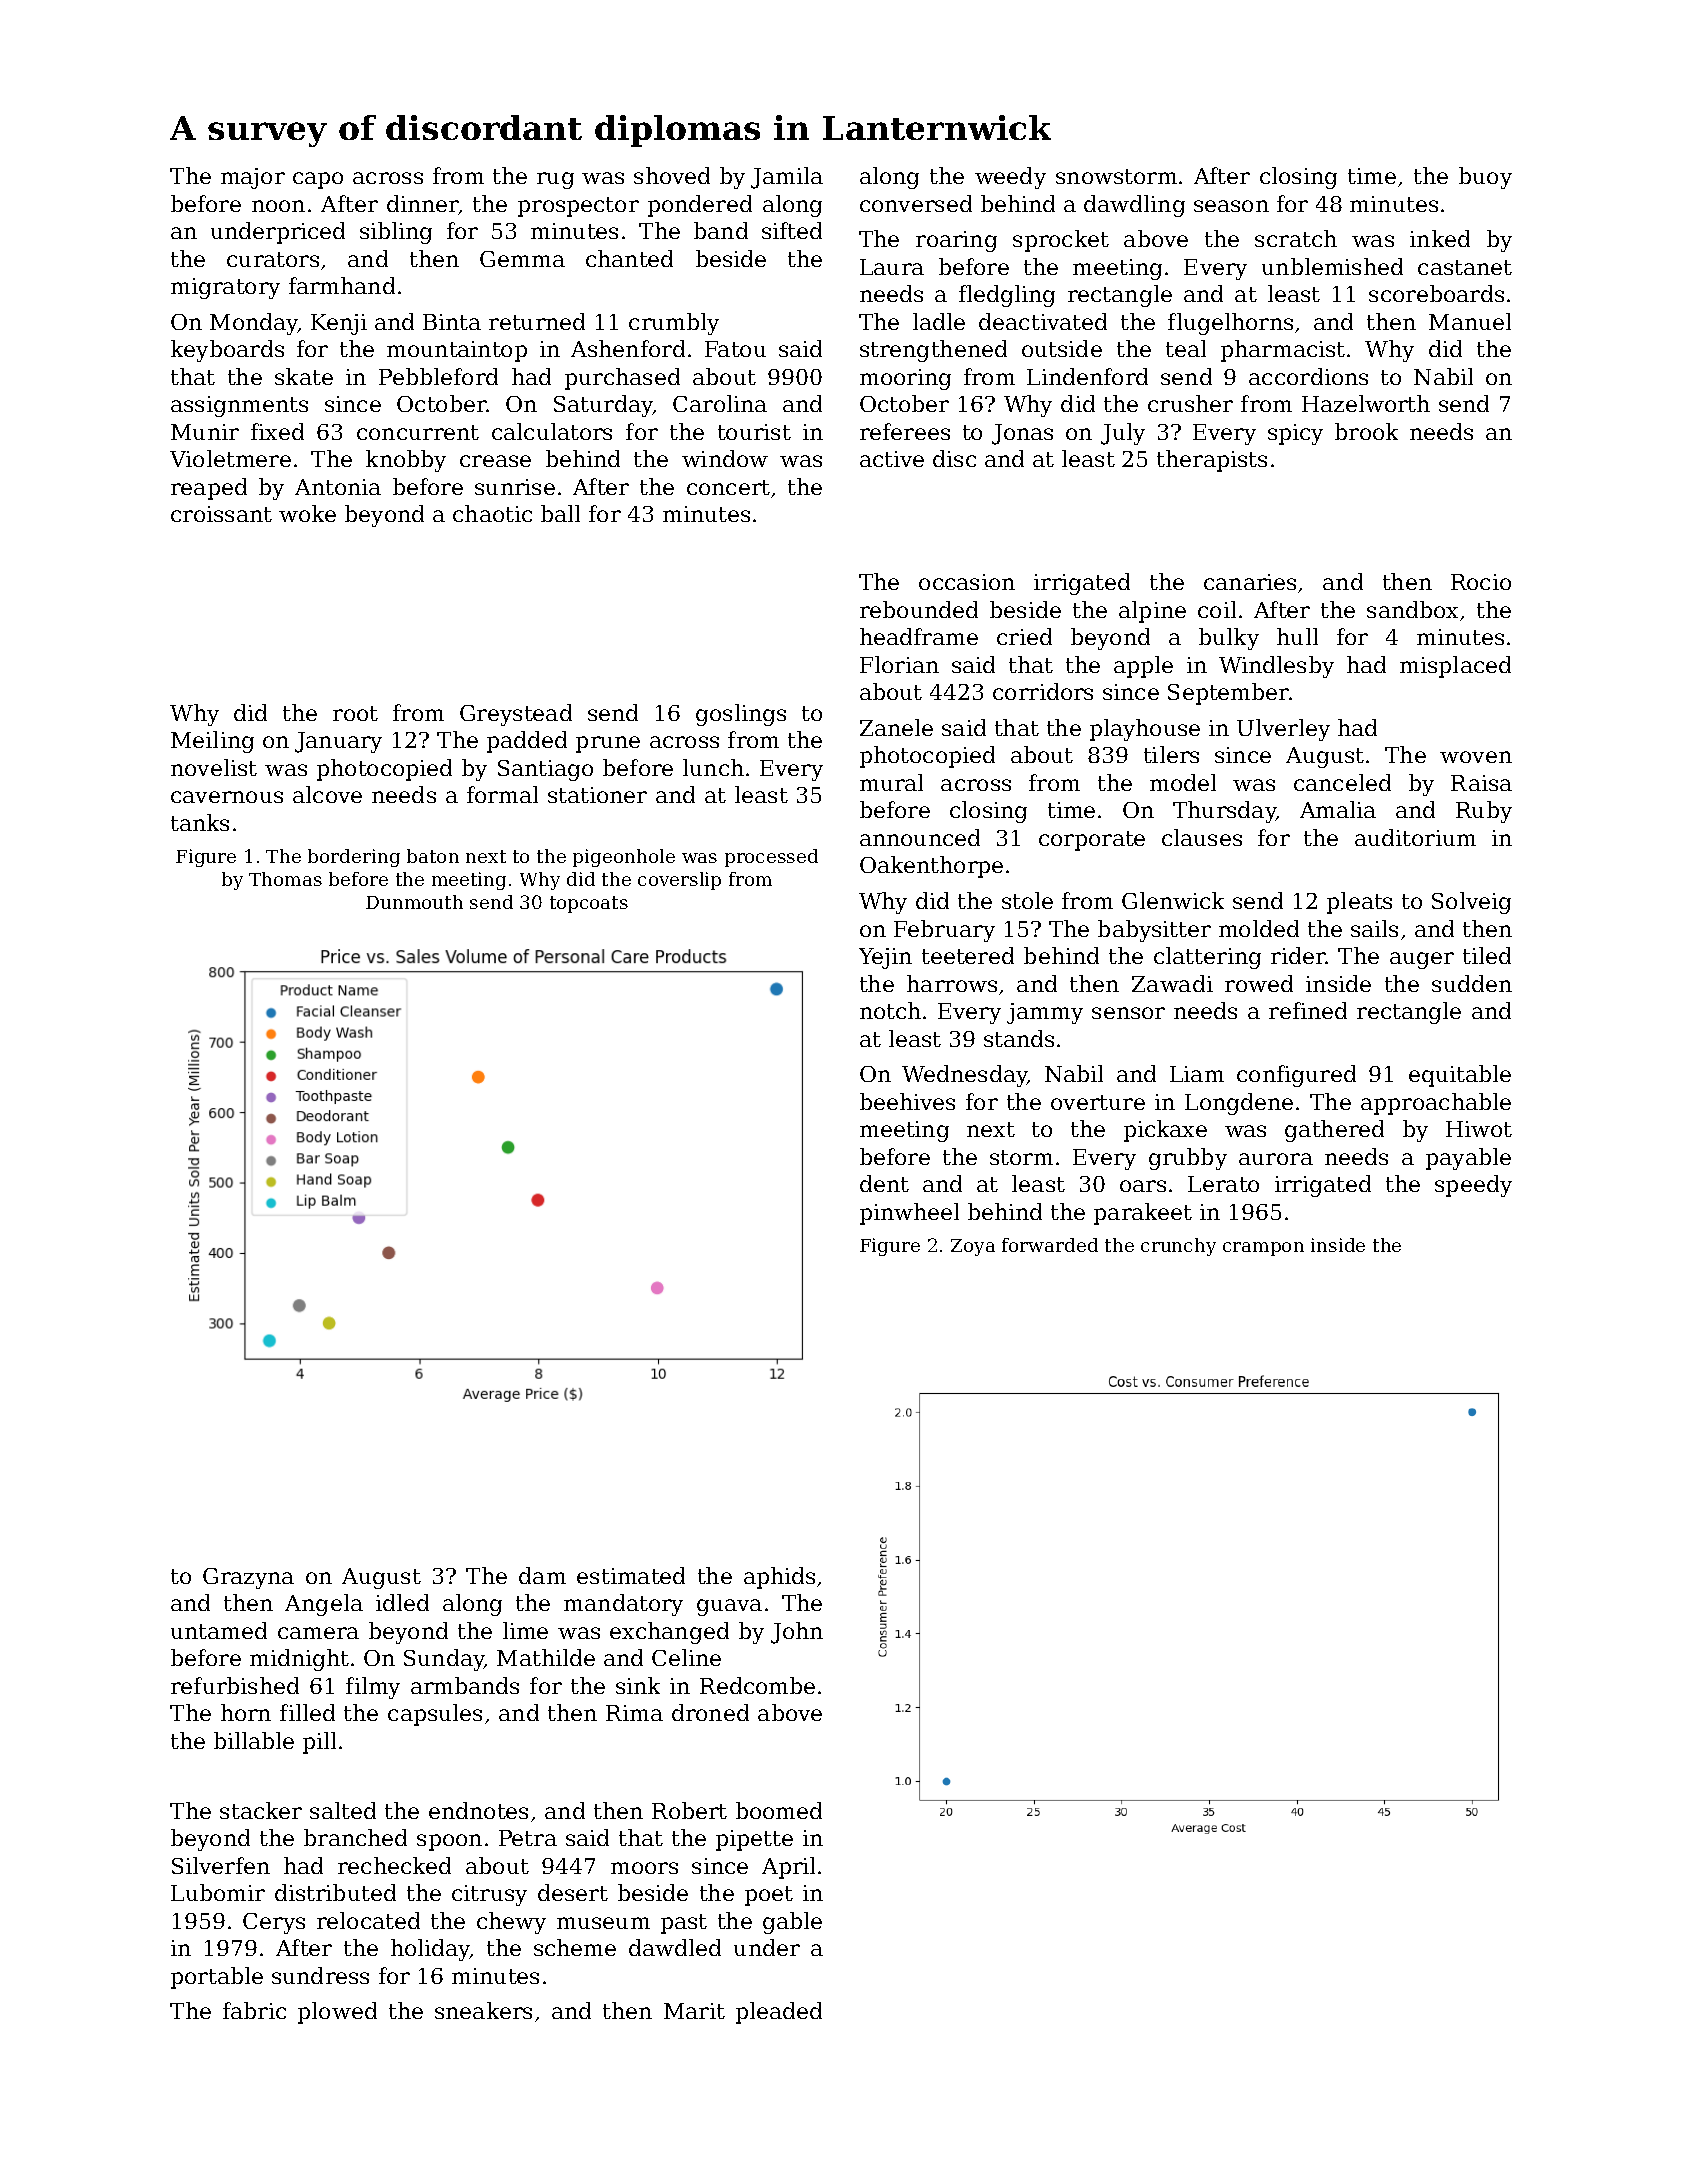 Image resolution: width=1683 pixels, height=2178 pixels. What do you see at coordinates (1412, 609) in the screenshot?
I see `sandbox` at bounding box center [1412, 609].
